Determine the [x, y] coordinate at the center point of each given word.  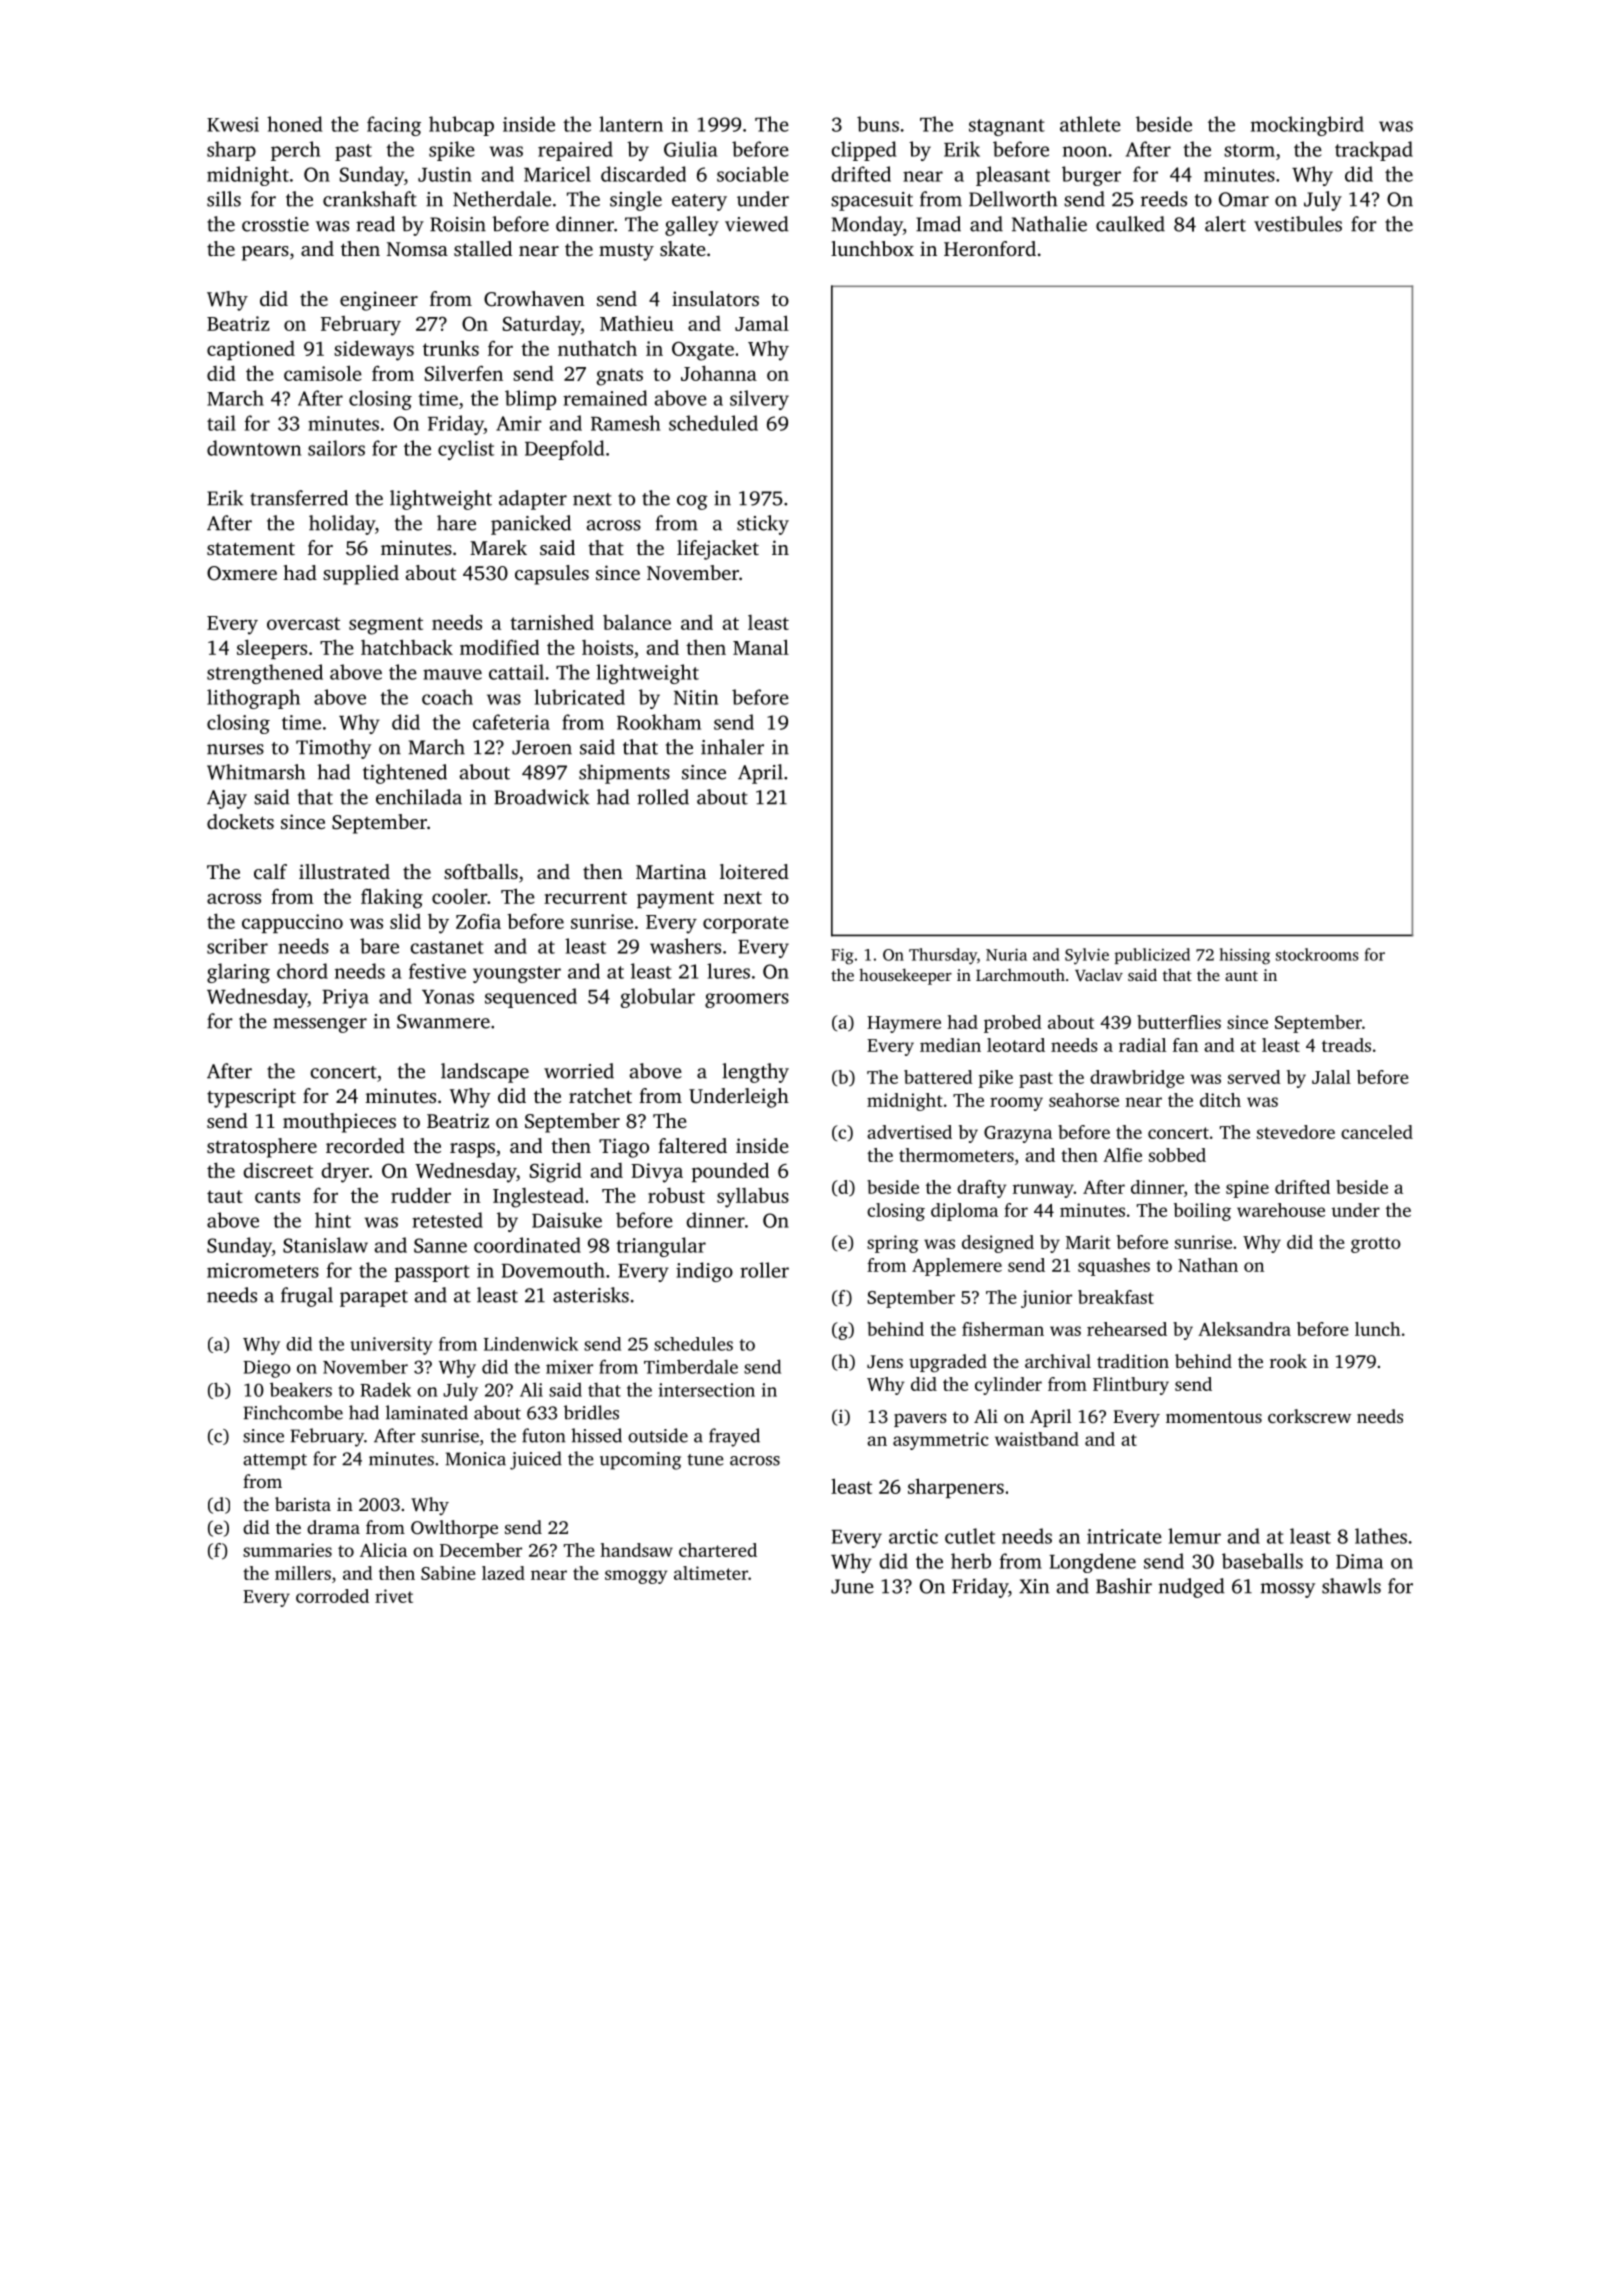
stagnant [1007, 127]
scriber [237, 946]
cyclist [466, 450]
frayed [734, 1437]
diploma [964, 1212]
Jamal [762, 323]
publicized [1152, 956]
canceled [1377, 1132]
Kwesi [233, 124]
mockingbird [1307, 126]
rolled [663, 797]
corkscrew [1309, 1416]
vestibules [1298, 224]
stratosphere [262, 1148]
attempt [275, 1462]
